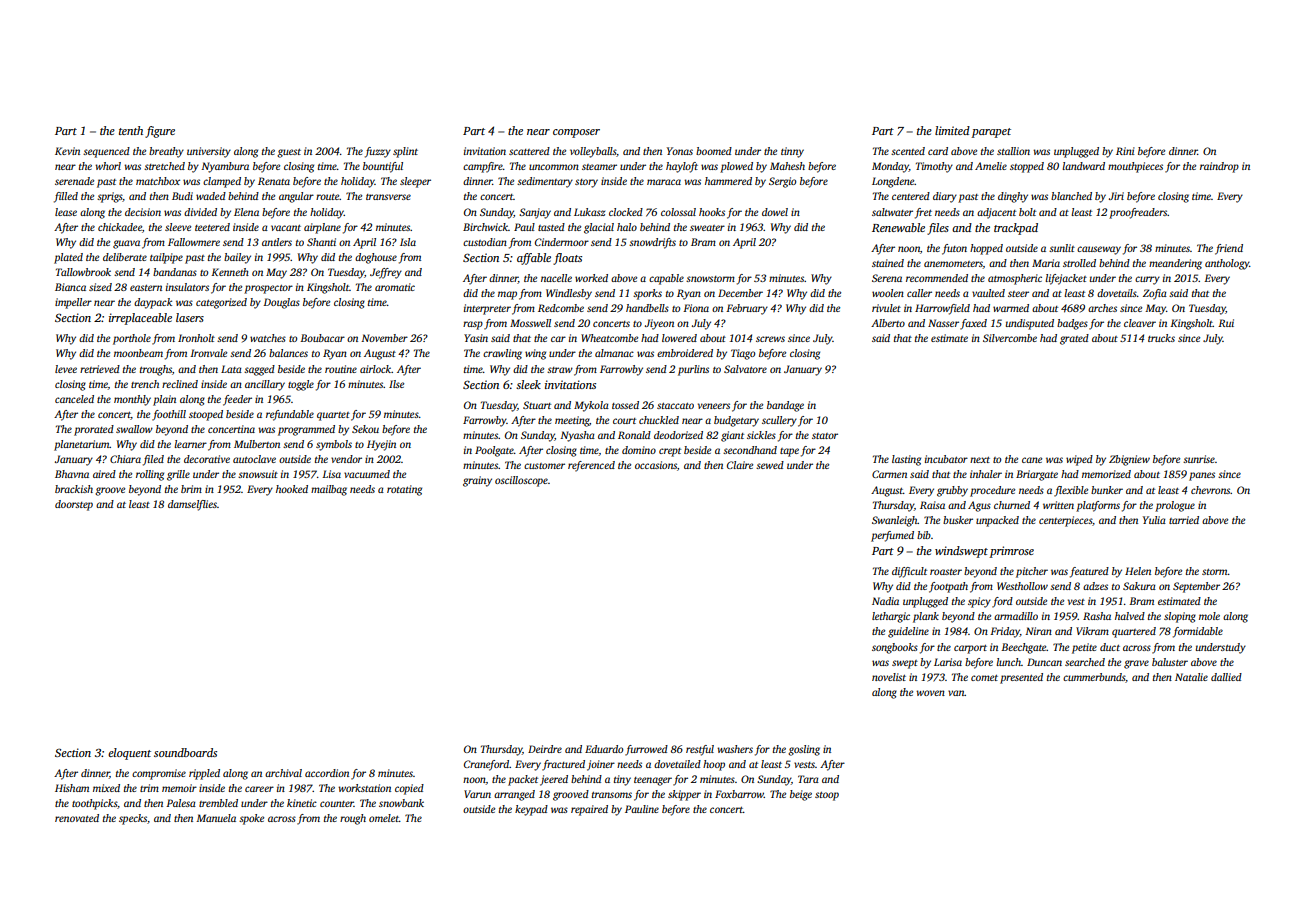  Describe the element at coordinates (131, 130) in the screenshot. I see `tenth` at that location.
